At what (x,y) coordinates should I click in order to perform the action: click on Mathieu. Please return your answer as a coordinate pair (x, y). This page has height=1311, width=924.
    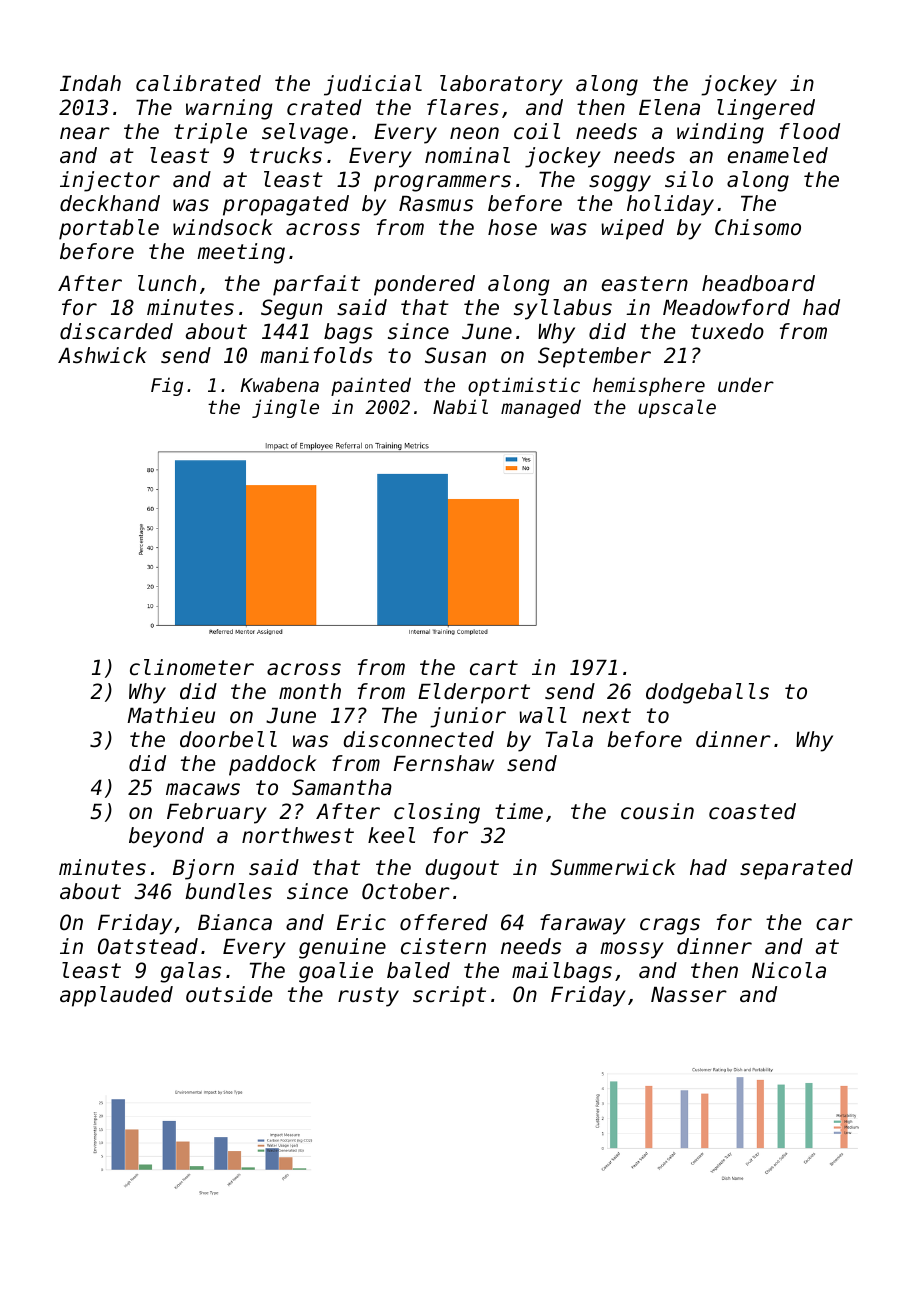
    Looking at the image, I should click on (171, 715).
